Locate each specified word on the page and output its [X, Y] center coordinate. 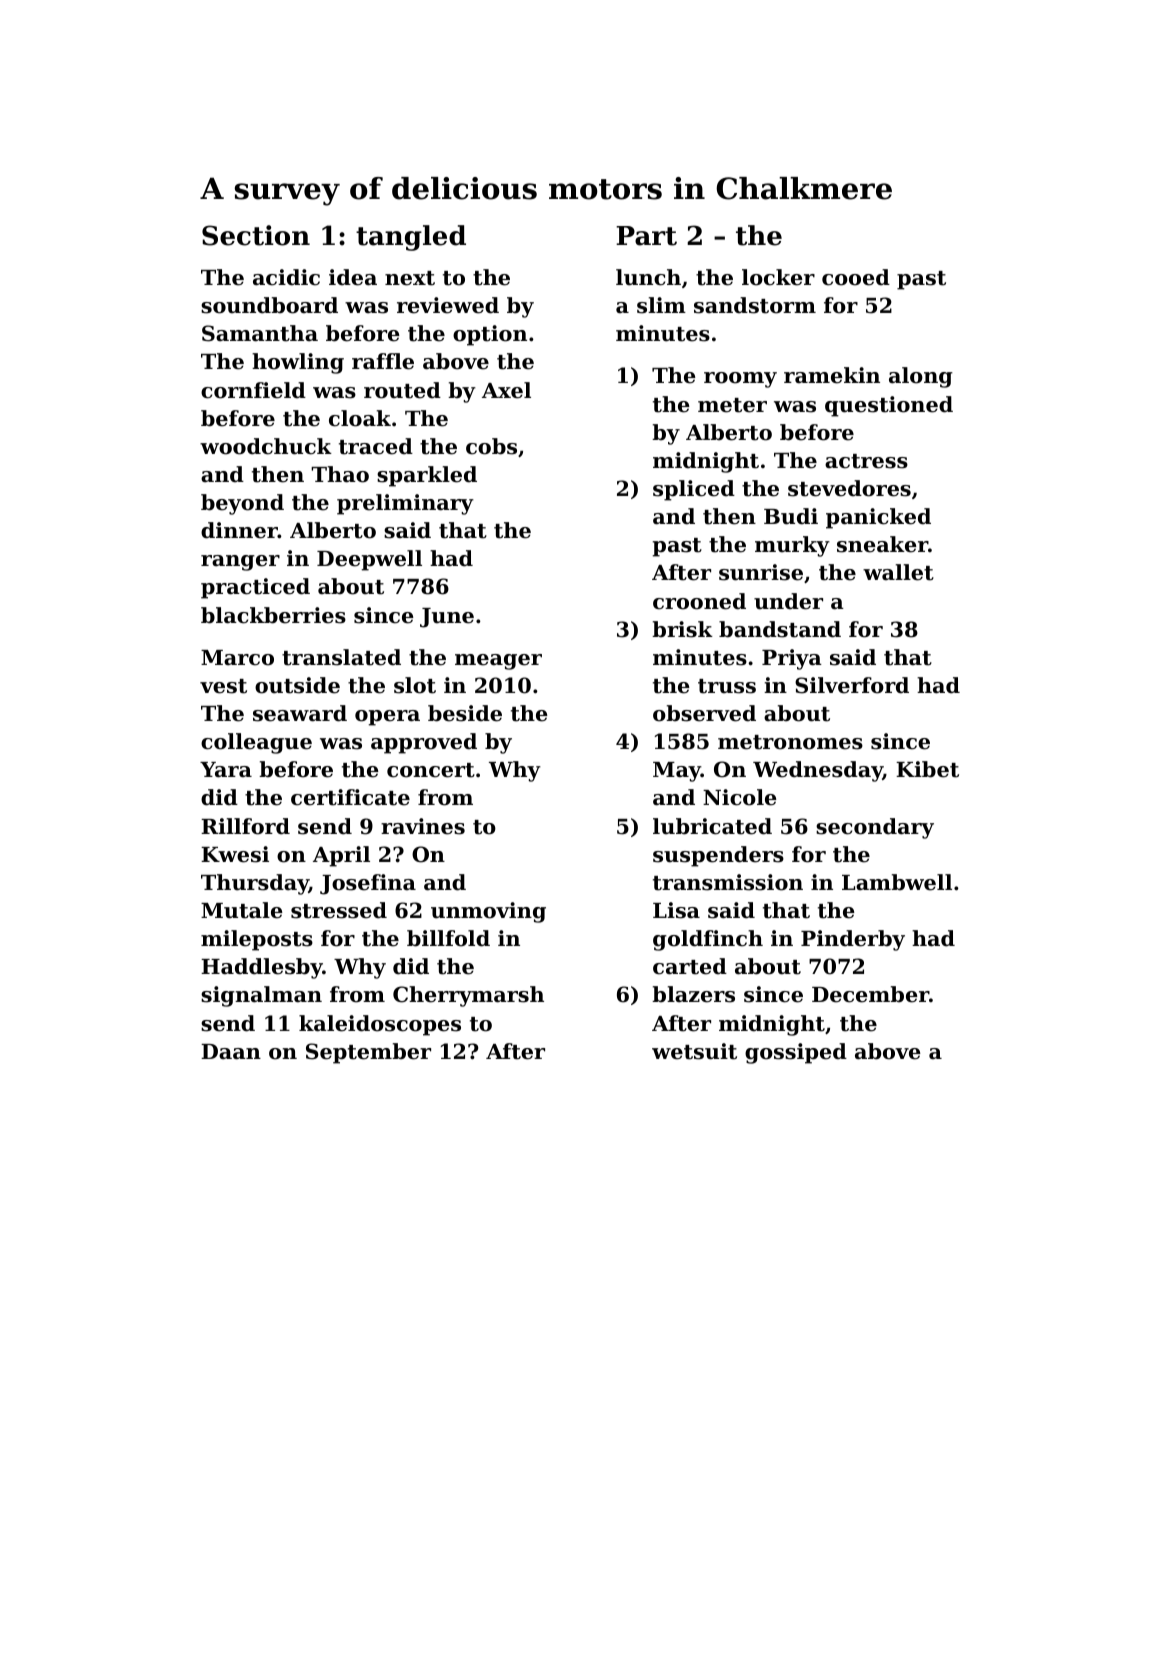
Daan [231, 1052]
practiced [255, 588]
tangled [411, 238]
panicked [878, 518]
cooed [856, 277]
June [447, 618]
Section [256, 235]
